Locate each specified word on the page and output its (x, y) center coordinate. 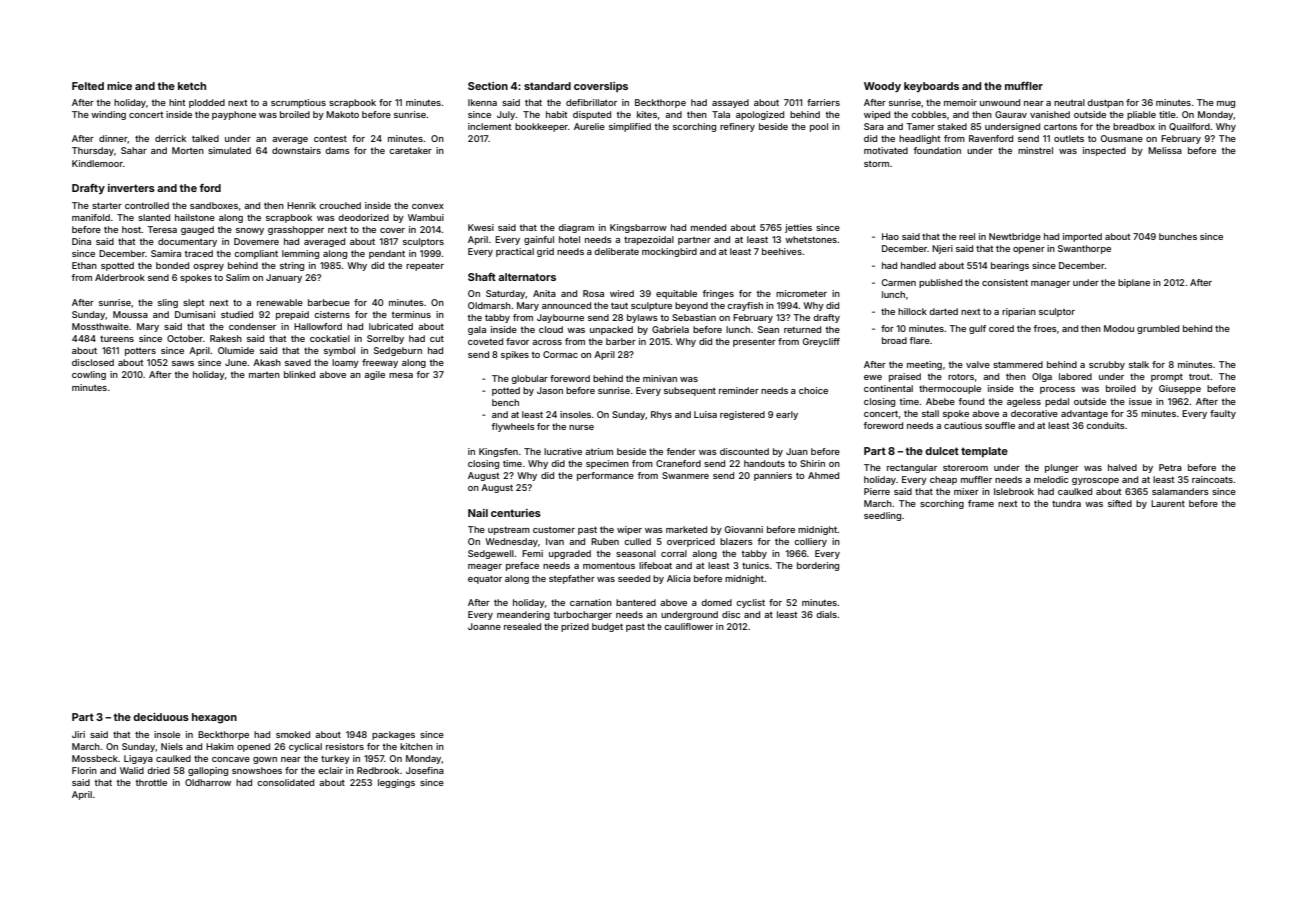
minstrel (1035, 150)
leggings (396, 783)
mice (119, 86)
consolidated (285, 782)
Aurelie (589, 126)
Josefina (425, 770)
